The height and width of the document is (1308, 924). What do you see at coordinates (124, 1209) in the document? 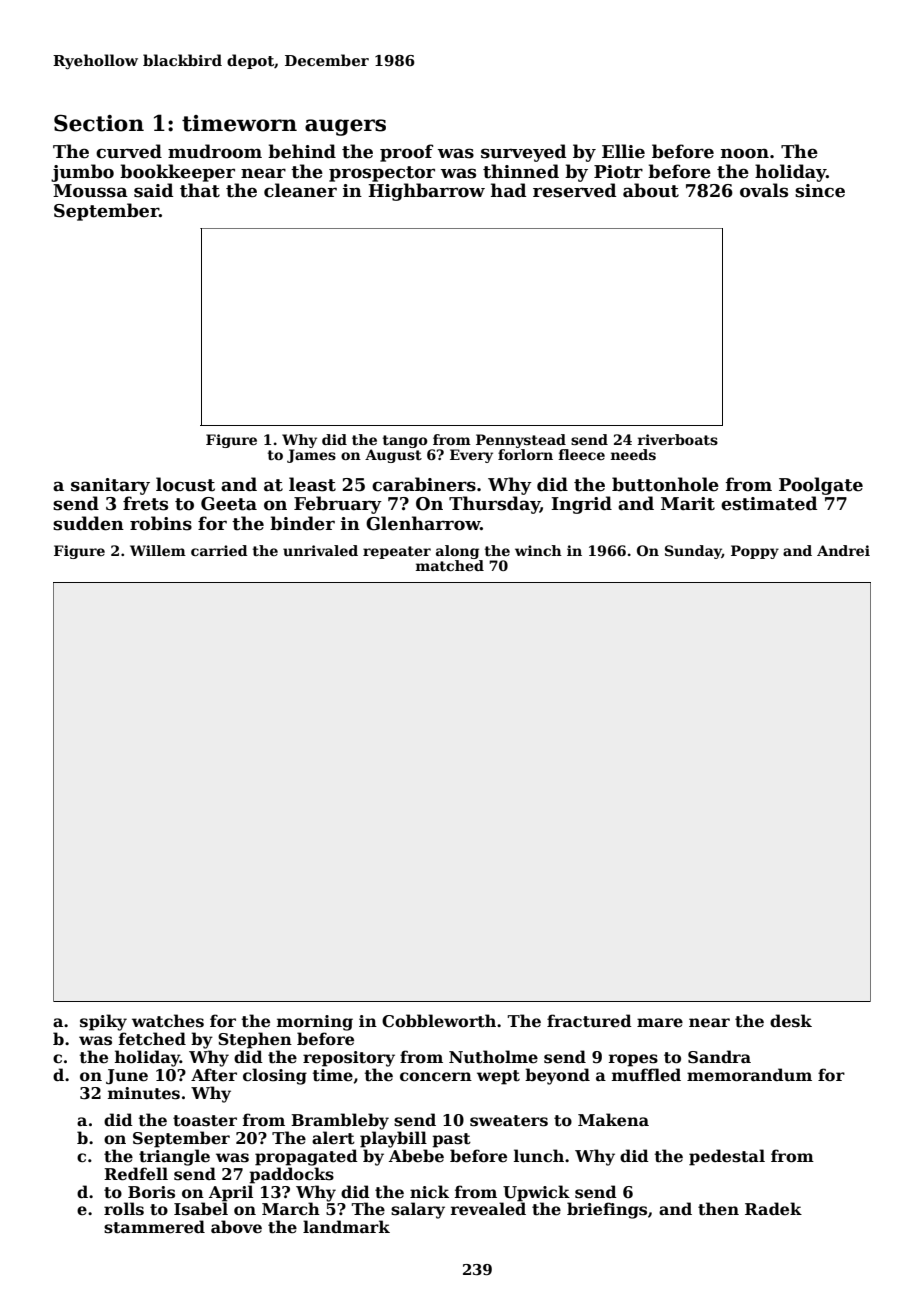
I see `rolls` at bounding box center [124, 1209].
